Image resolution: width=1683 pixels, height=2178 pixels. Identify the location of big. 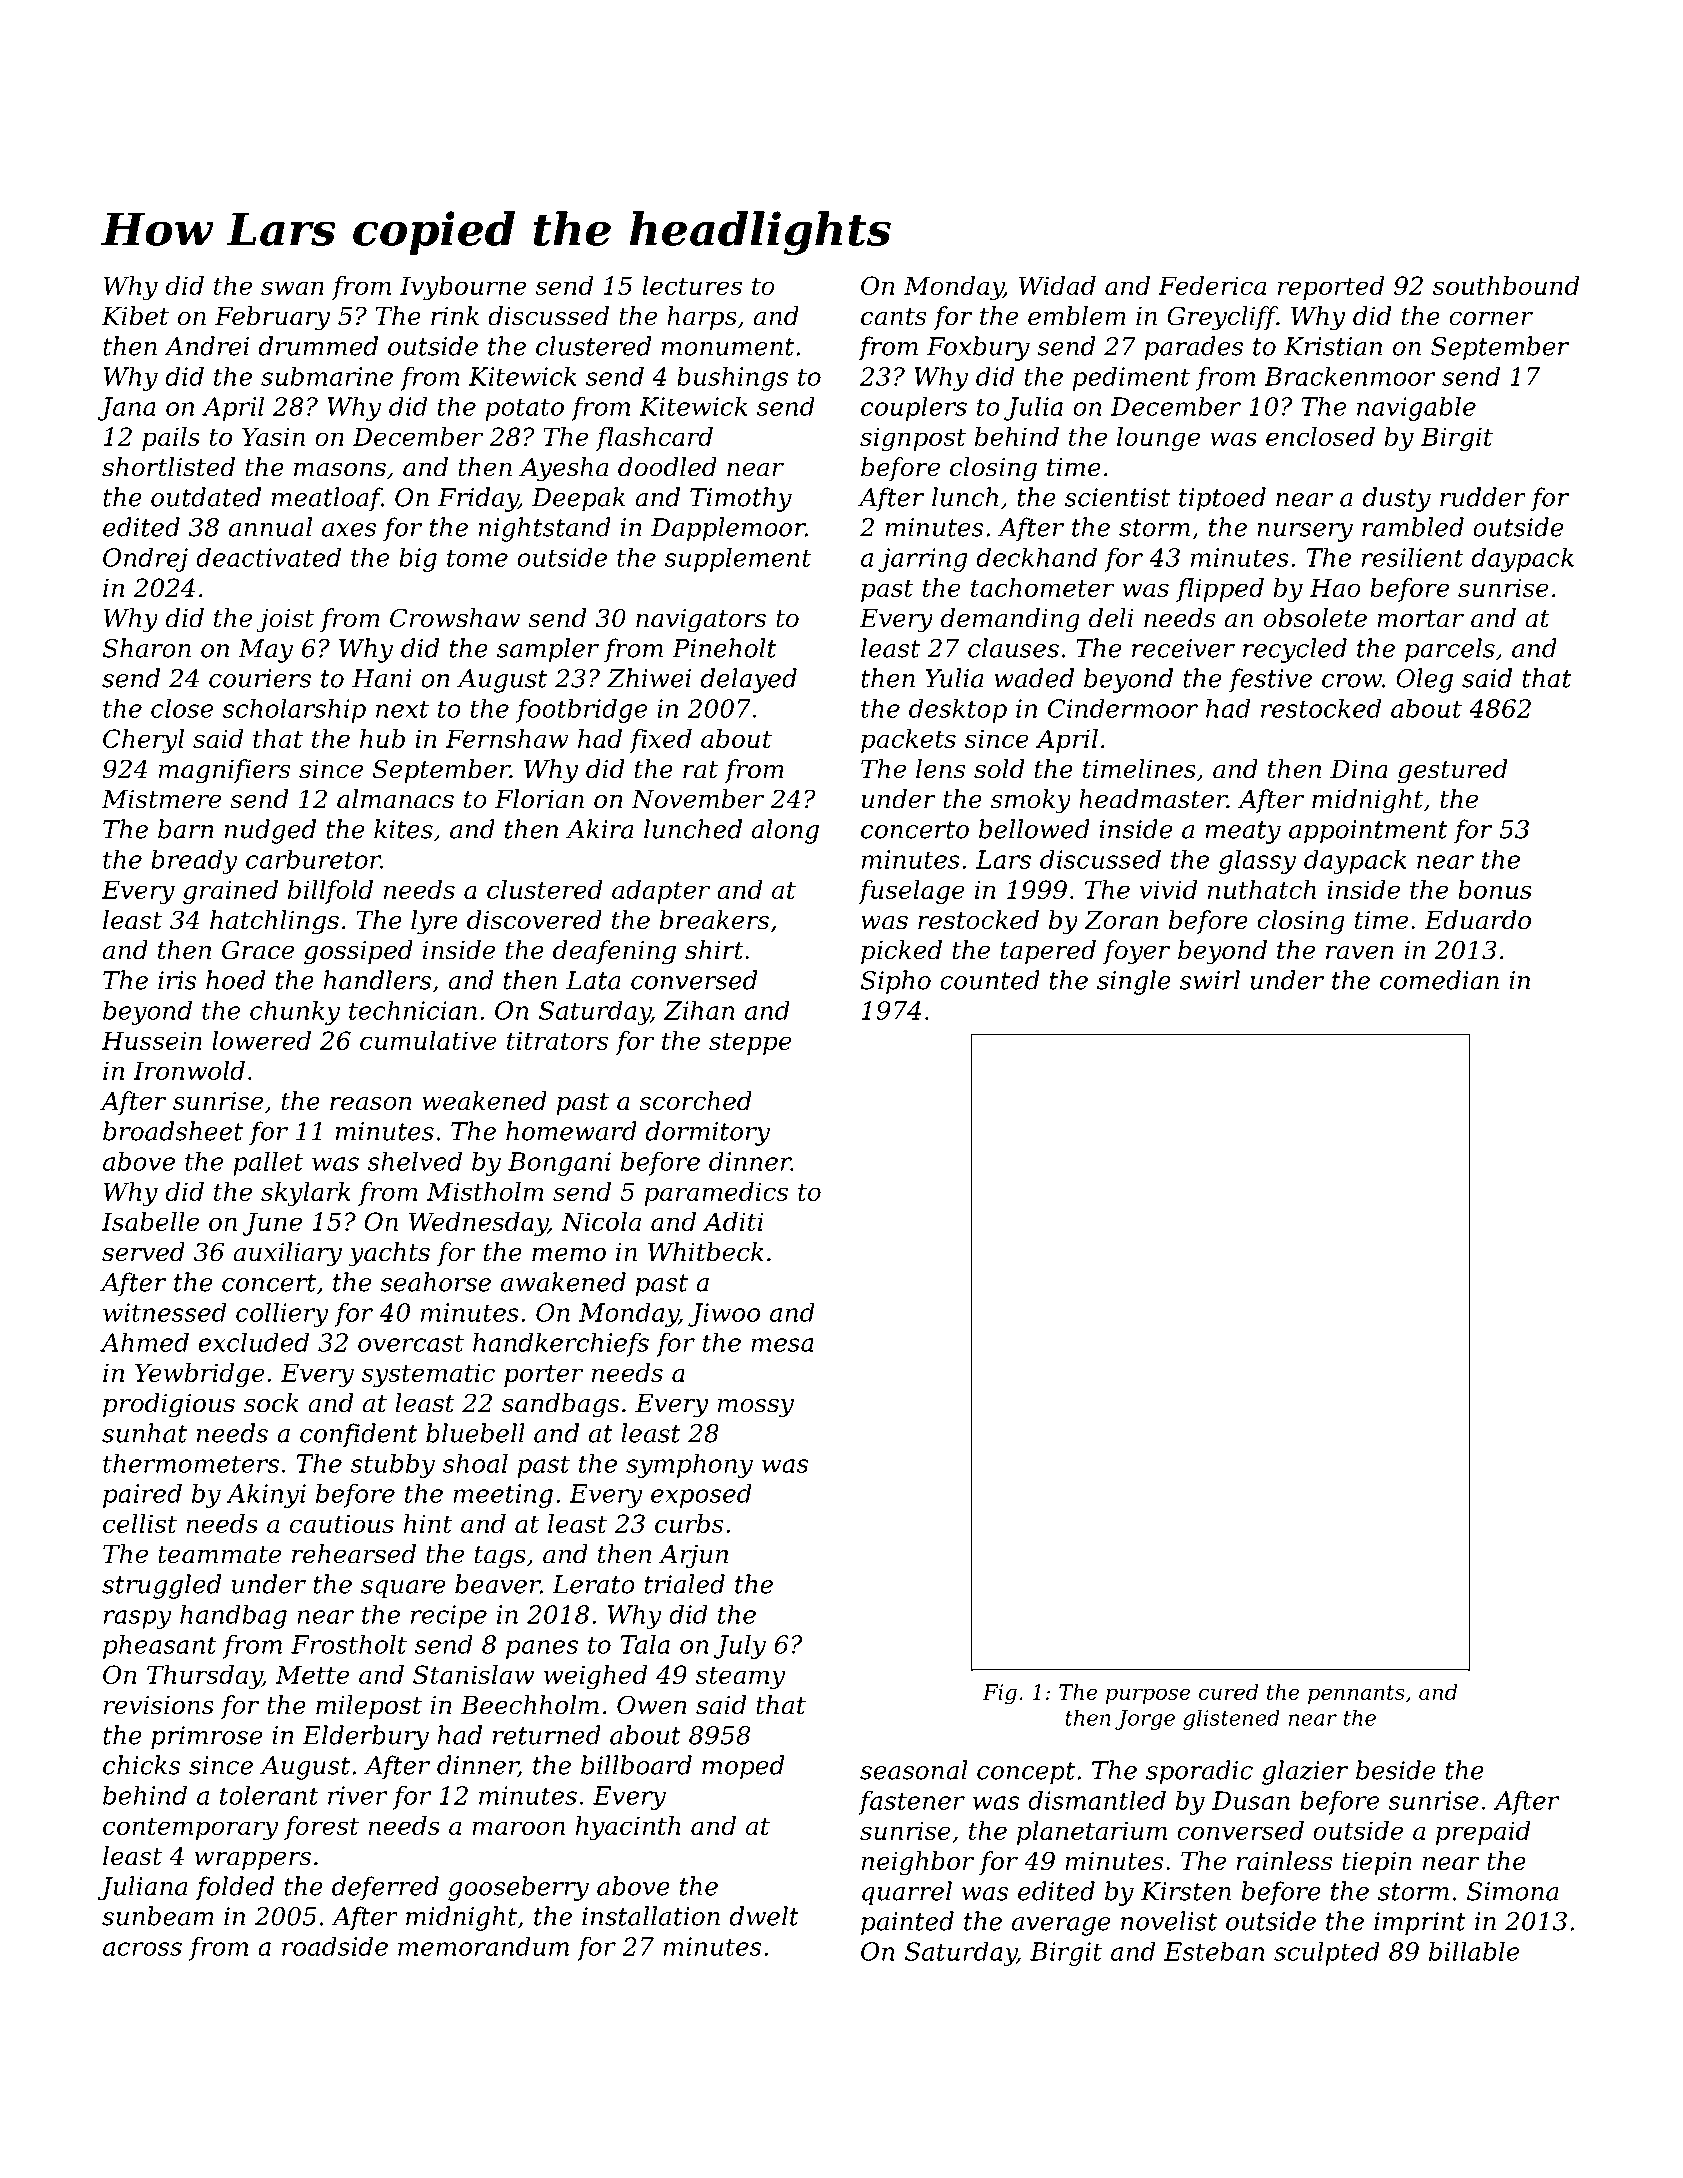
(418, 560).
